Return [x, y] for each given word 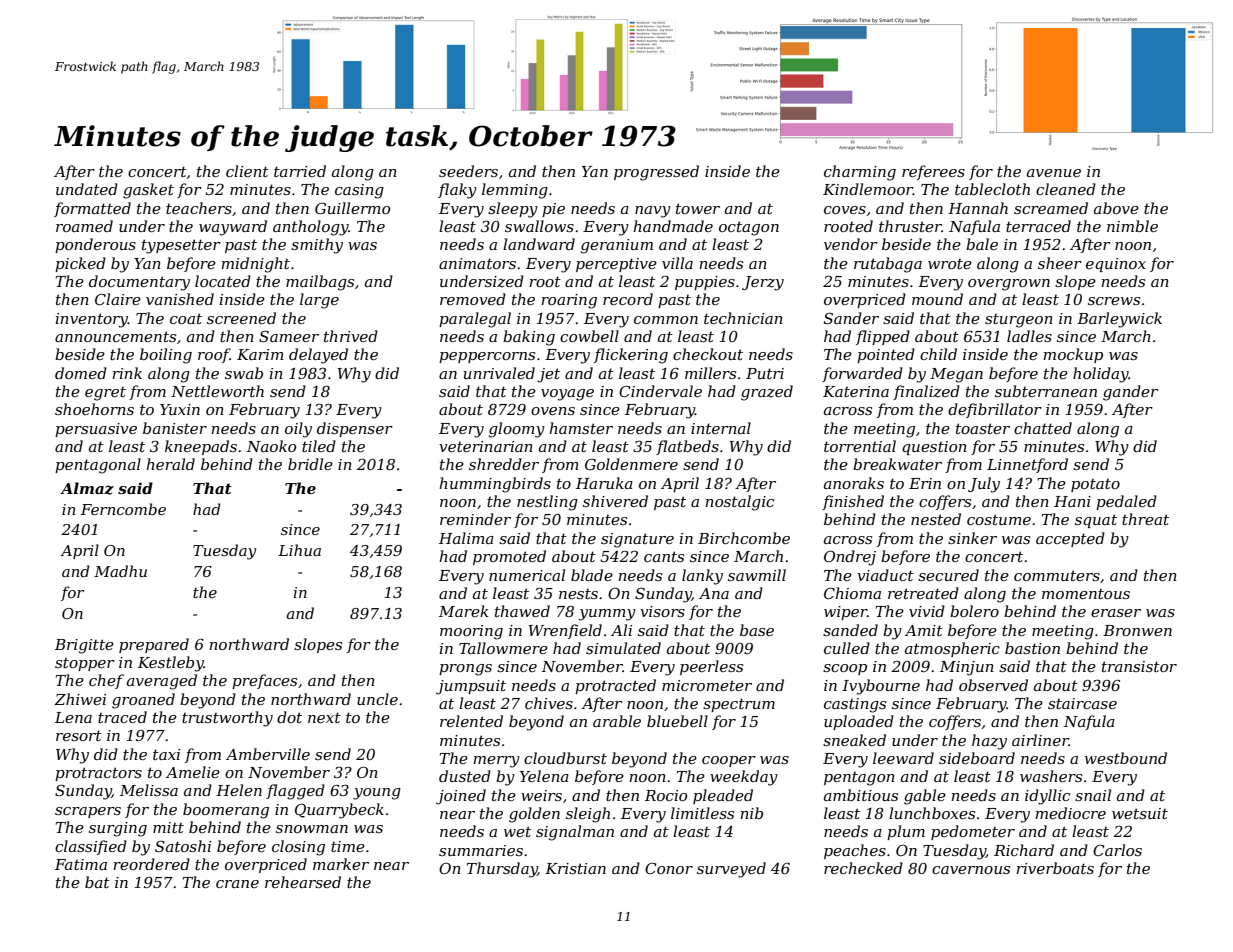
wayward [233, 228]
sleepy [513, 210]
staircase [1082, 703]
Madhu [120, 571]
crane [237, 884]
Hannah [978, 208]
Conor [669, 868]
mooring [471, 632]
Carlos [1117, 850]
